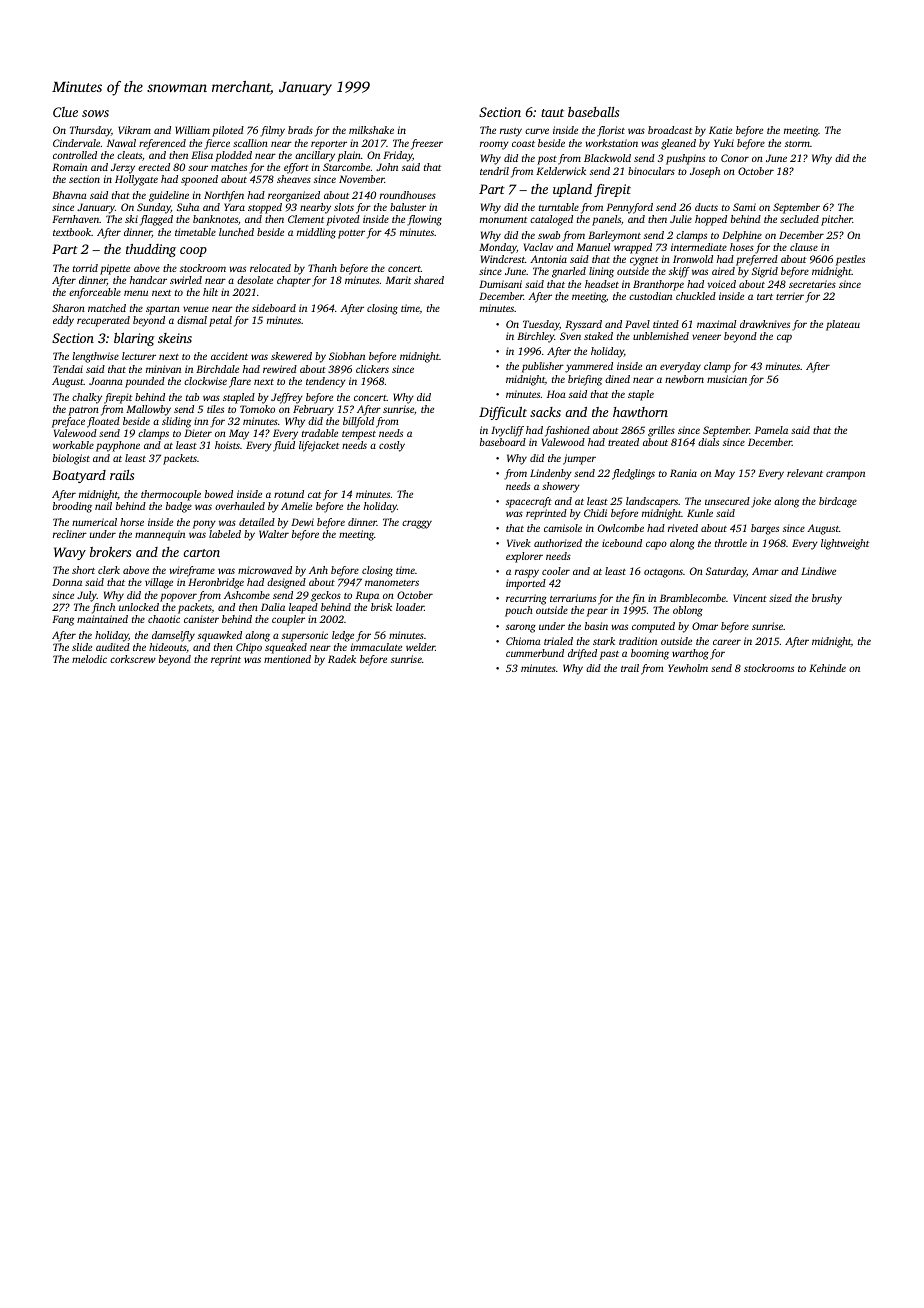 Image resolution: width=924 pixels, height=1308 pixels. What do you see at coordinates (661, 431) in the screenshot?
I see `grilles` at bounding box center [661, 431].
